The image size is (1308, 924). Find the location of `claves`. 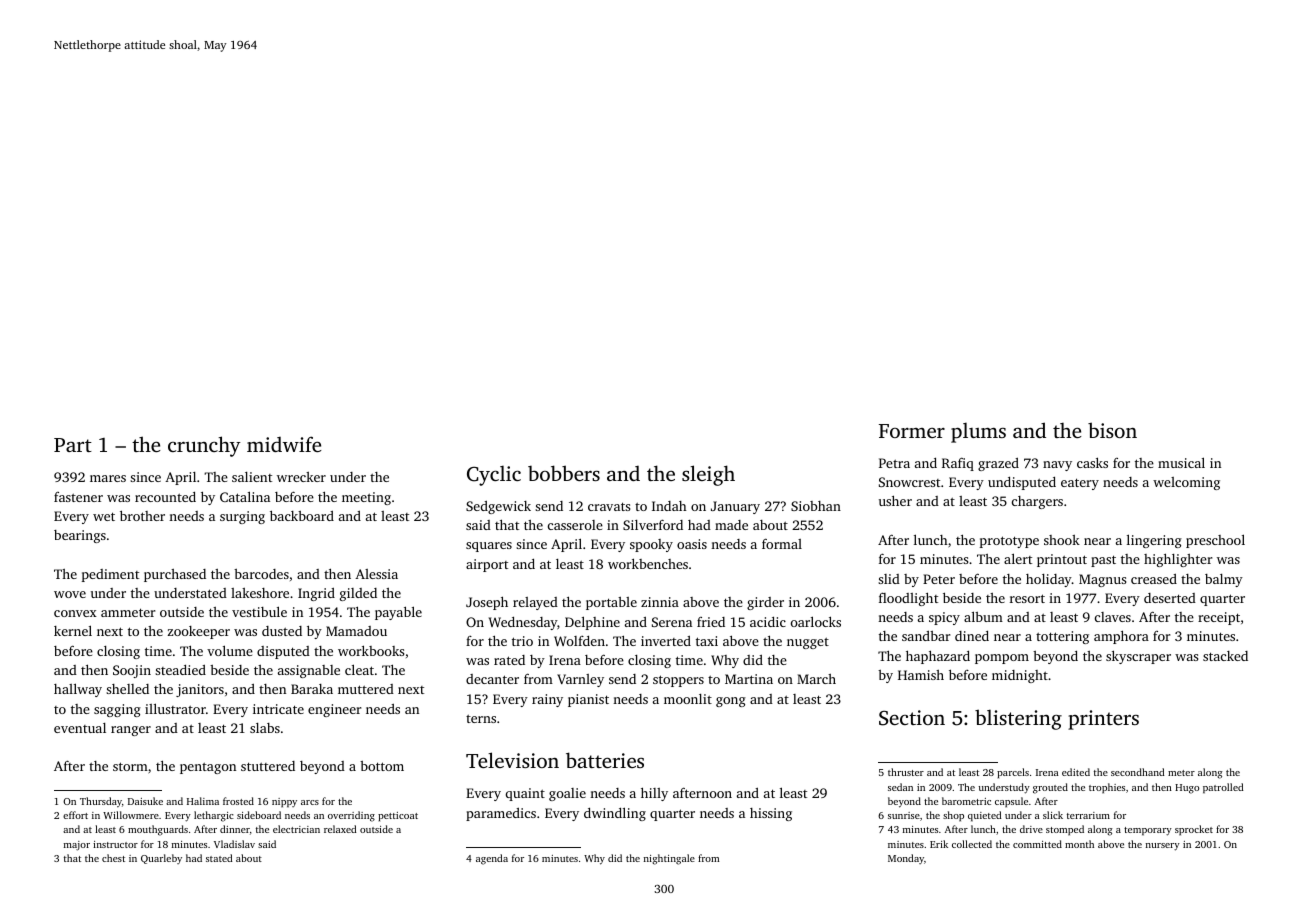

claves is located at coordinates (1113, 617).
